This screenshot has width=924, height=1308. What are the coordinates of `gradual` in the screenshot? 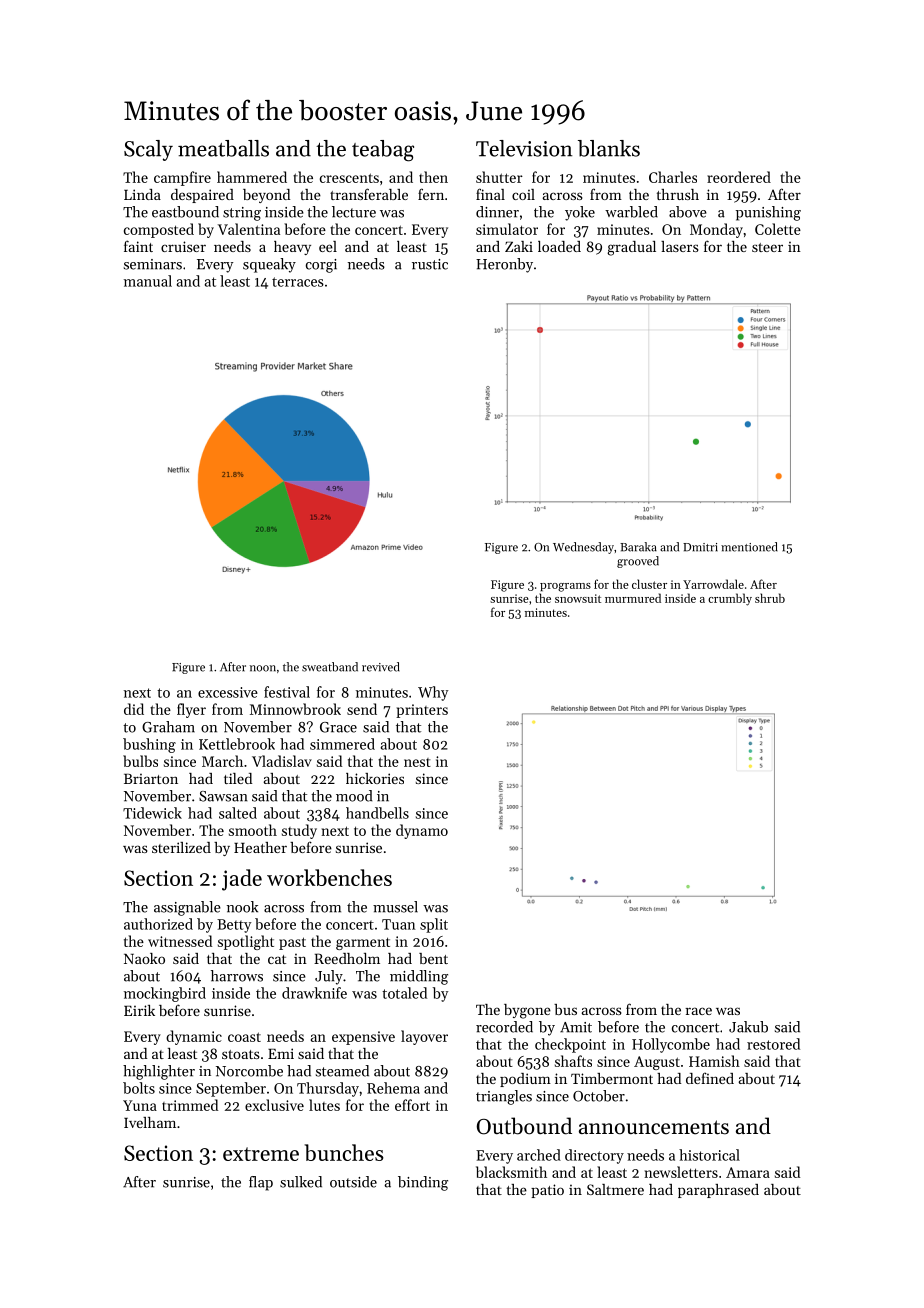 It's located at (631, 248).
